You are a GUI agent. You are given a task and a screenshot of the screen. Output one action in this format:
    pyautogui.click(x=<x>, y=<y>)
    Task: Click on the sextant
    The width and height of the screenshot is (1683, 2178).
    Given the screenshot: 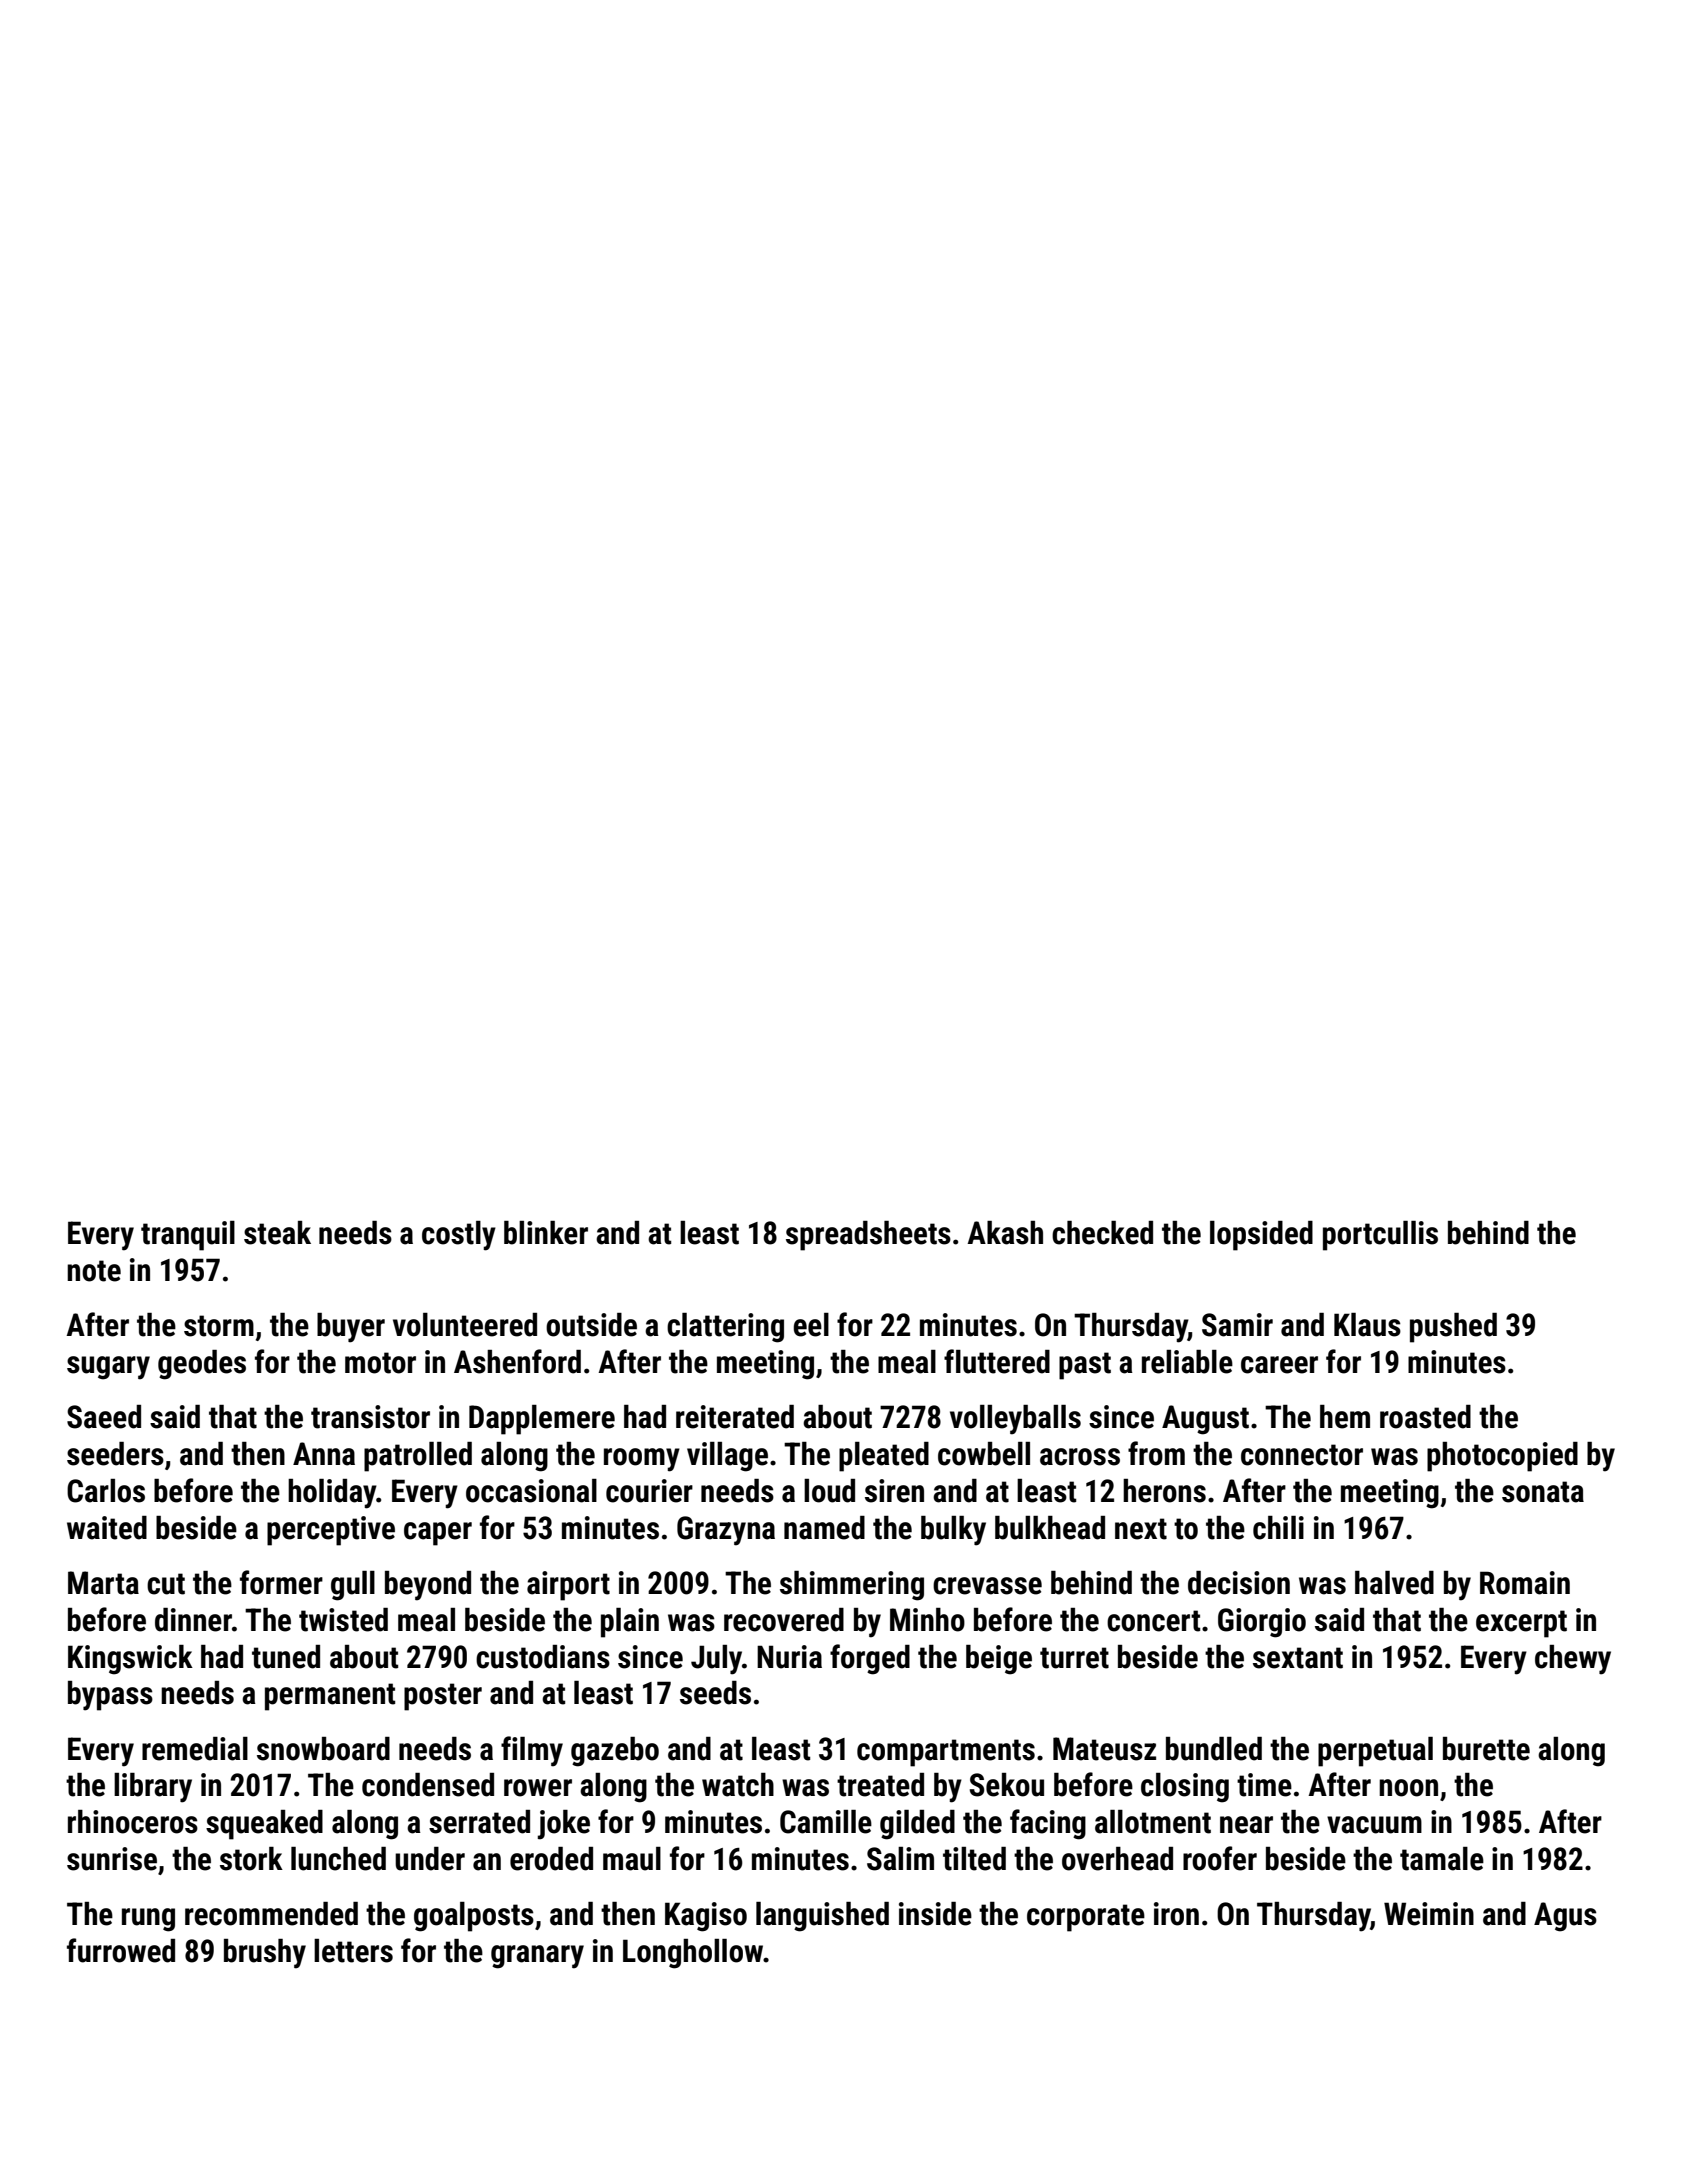 What is the action you would take?
    pyautogui.click(x=1298, y=1658)
